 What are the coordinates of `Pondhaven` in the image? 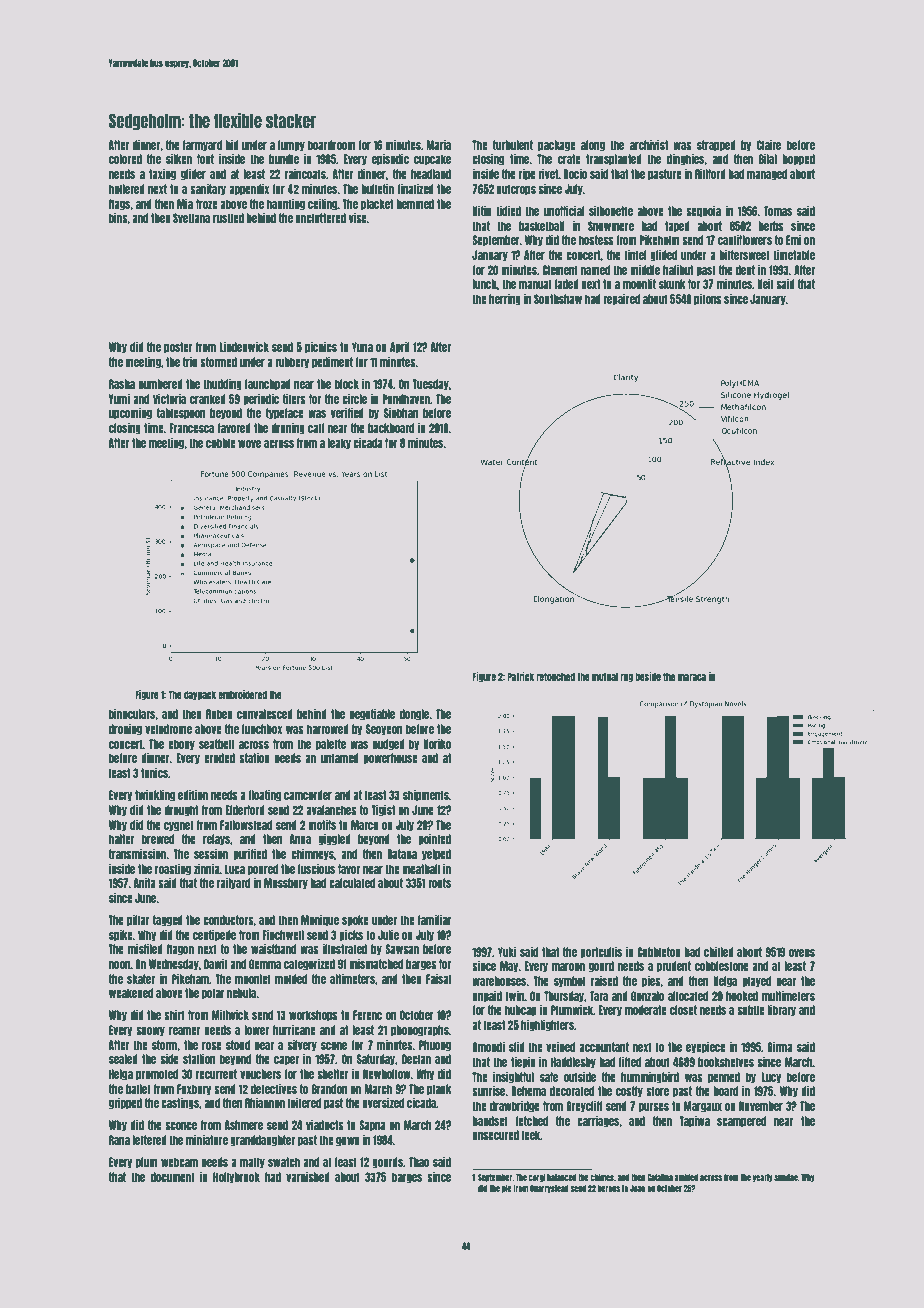 It's located at (406, 399).
